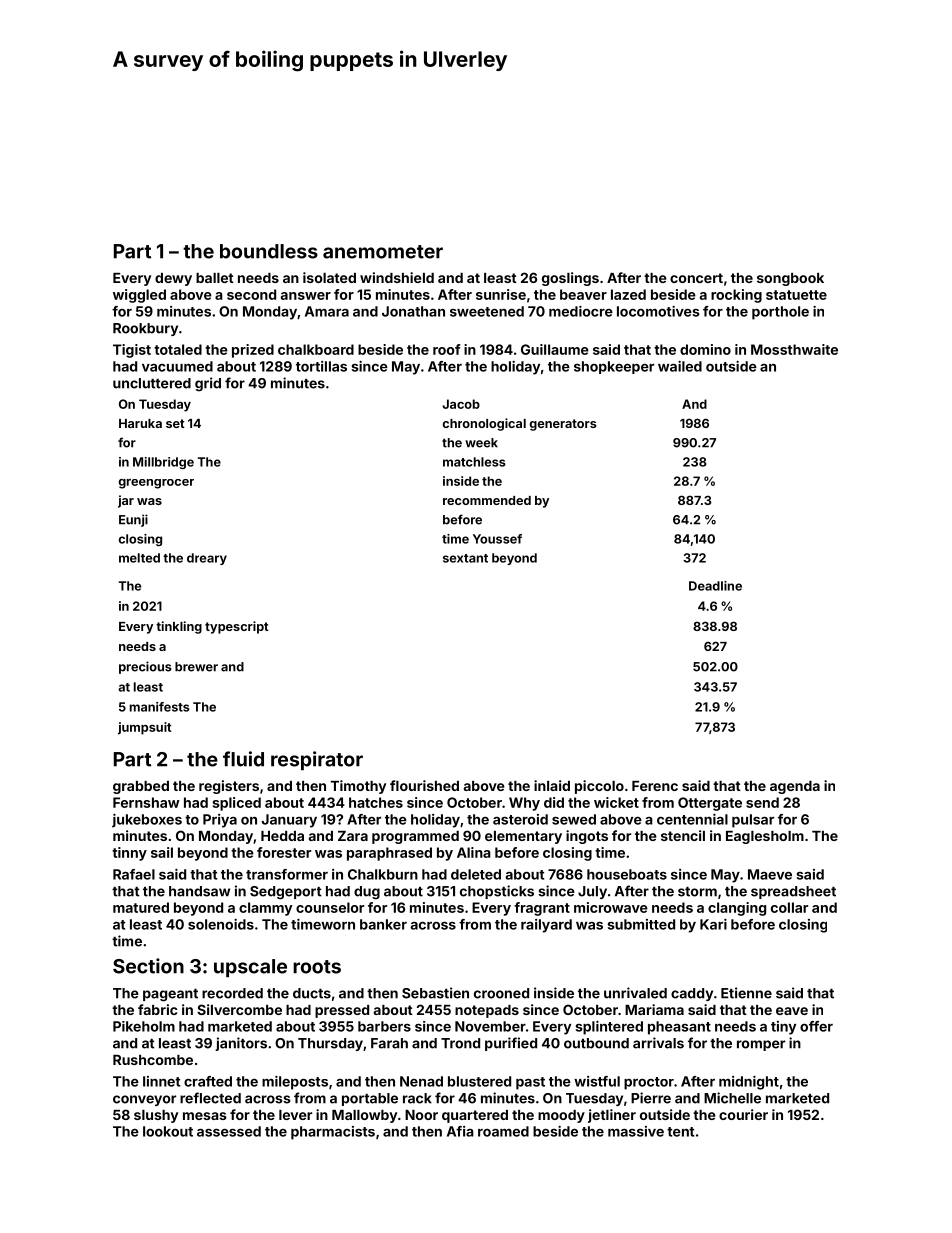  What do you see at coordinates (266, 909) in the page?
I see `clammy` at bounding box center [266, 909].
